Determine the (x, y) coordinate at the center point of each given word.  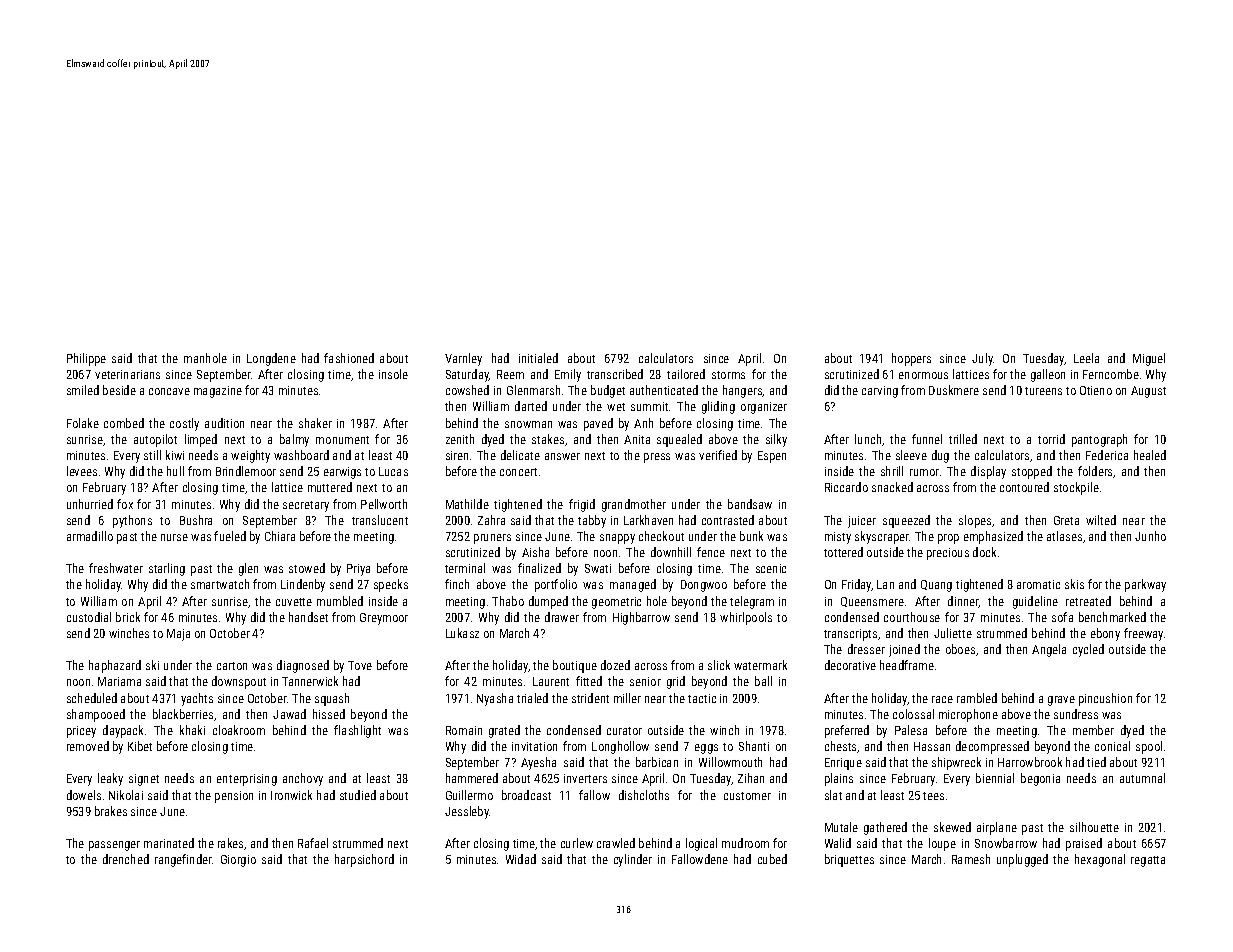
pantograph (1099, 440)
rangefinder (183, 860)
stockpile (1076, 488)
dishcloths (644, 795)
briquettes (849, 860)
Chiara (280, 536)
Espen (772, 457)
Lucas (393, 471)
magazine (218, 392)
